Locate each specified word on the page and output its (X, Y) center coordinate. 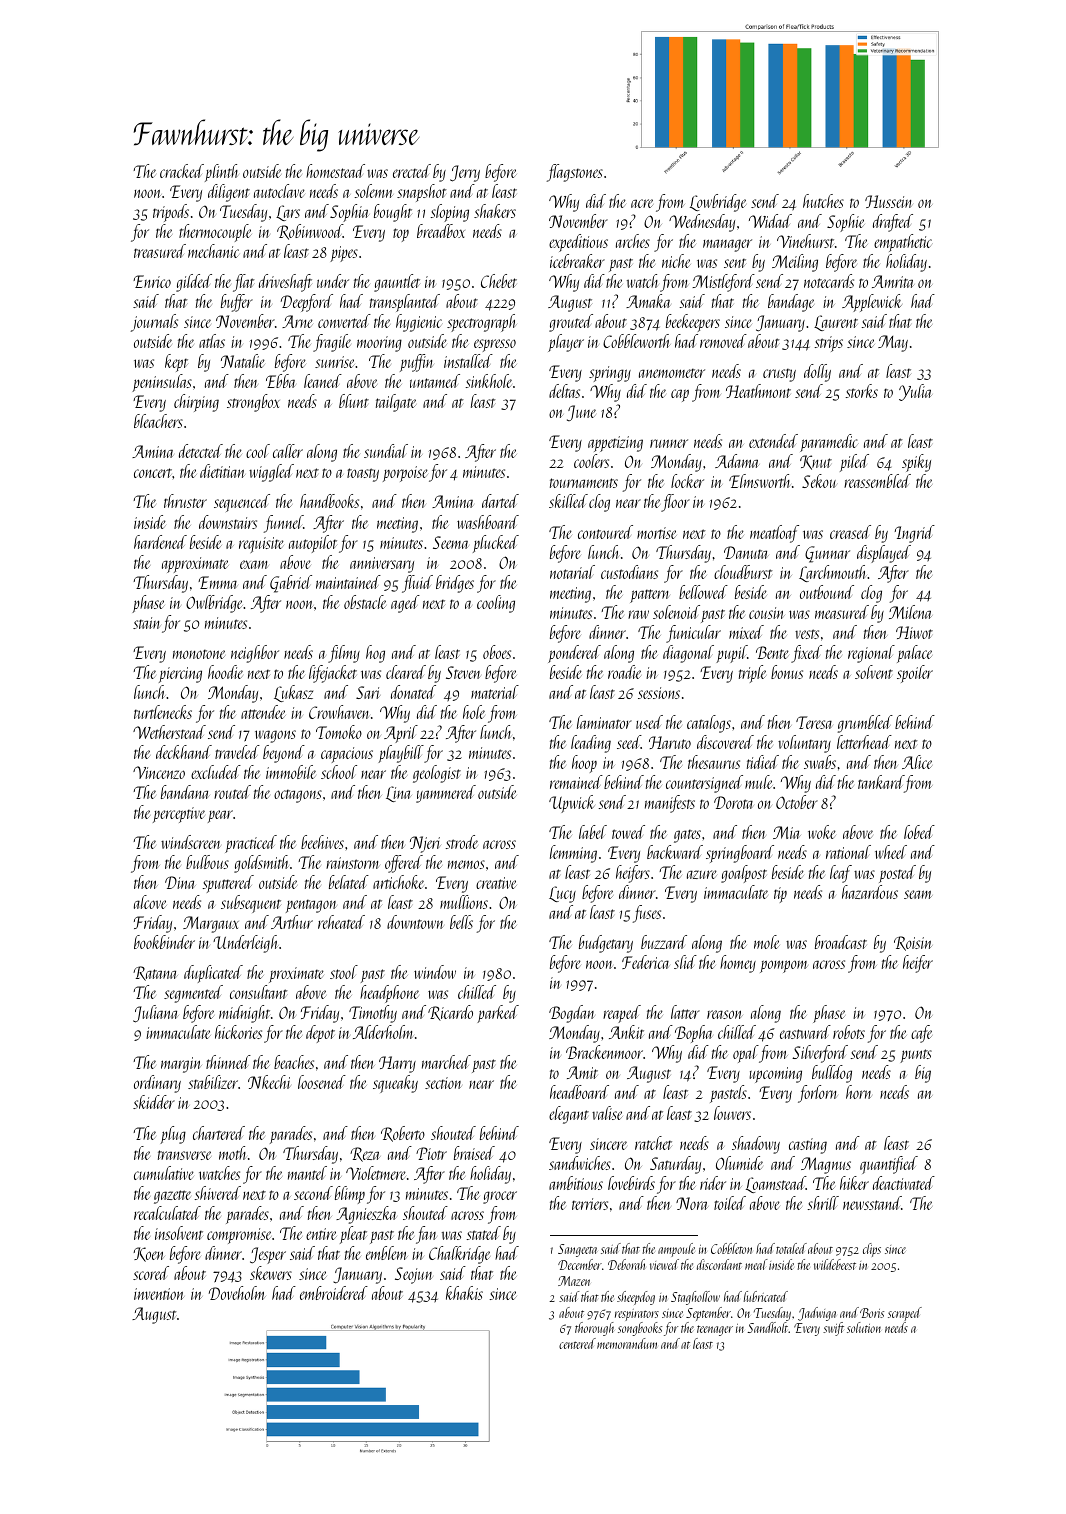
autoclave (279, 191)
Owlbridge (215, 604)
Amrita (893, 281)
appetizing (615, 444)
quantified (889, 1165)
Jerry (465, 173)
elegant (569, 1115)
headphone (389, 994)
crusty (779, 375)
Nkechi (269, 1082)
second (313, 1193)
